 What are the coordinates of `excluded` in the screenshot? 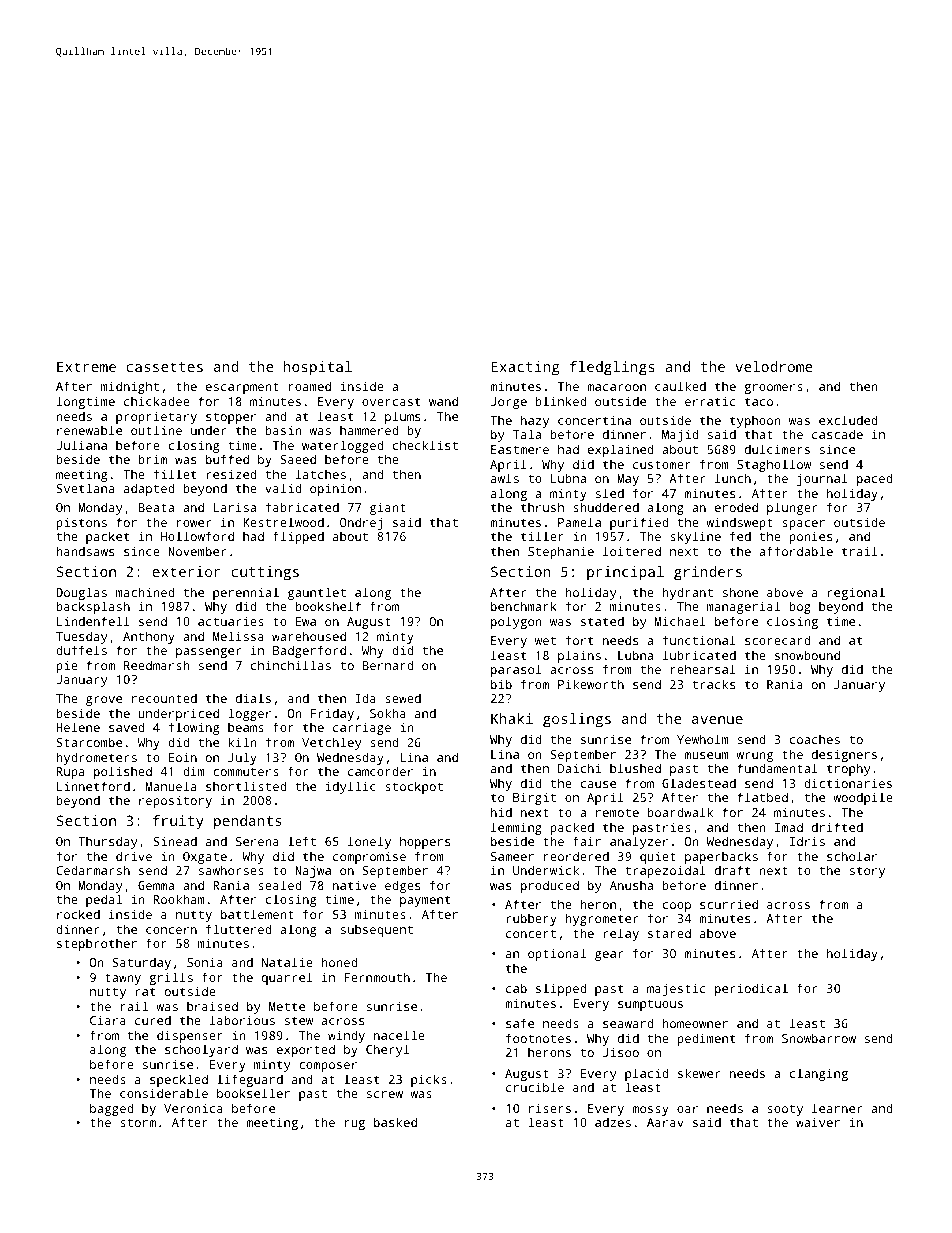 It's located at (848, 420).
